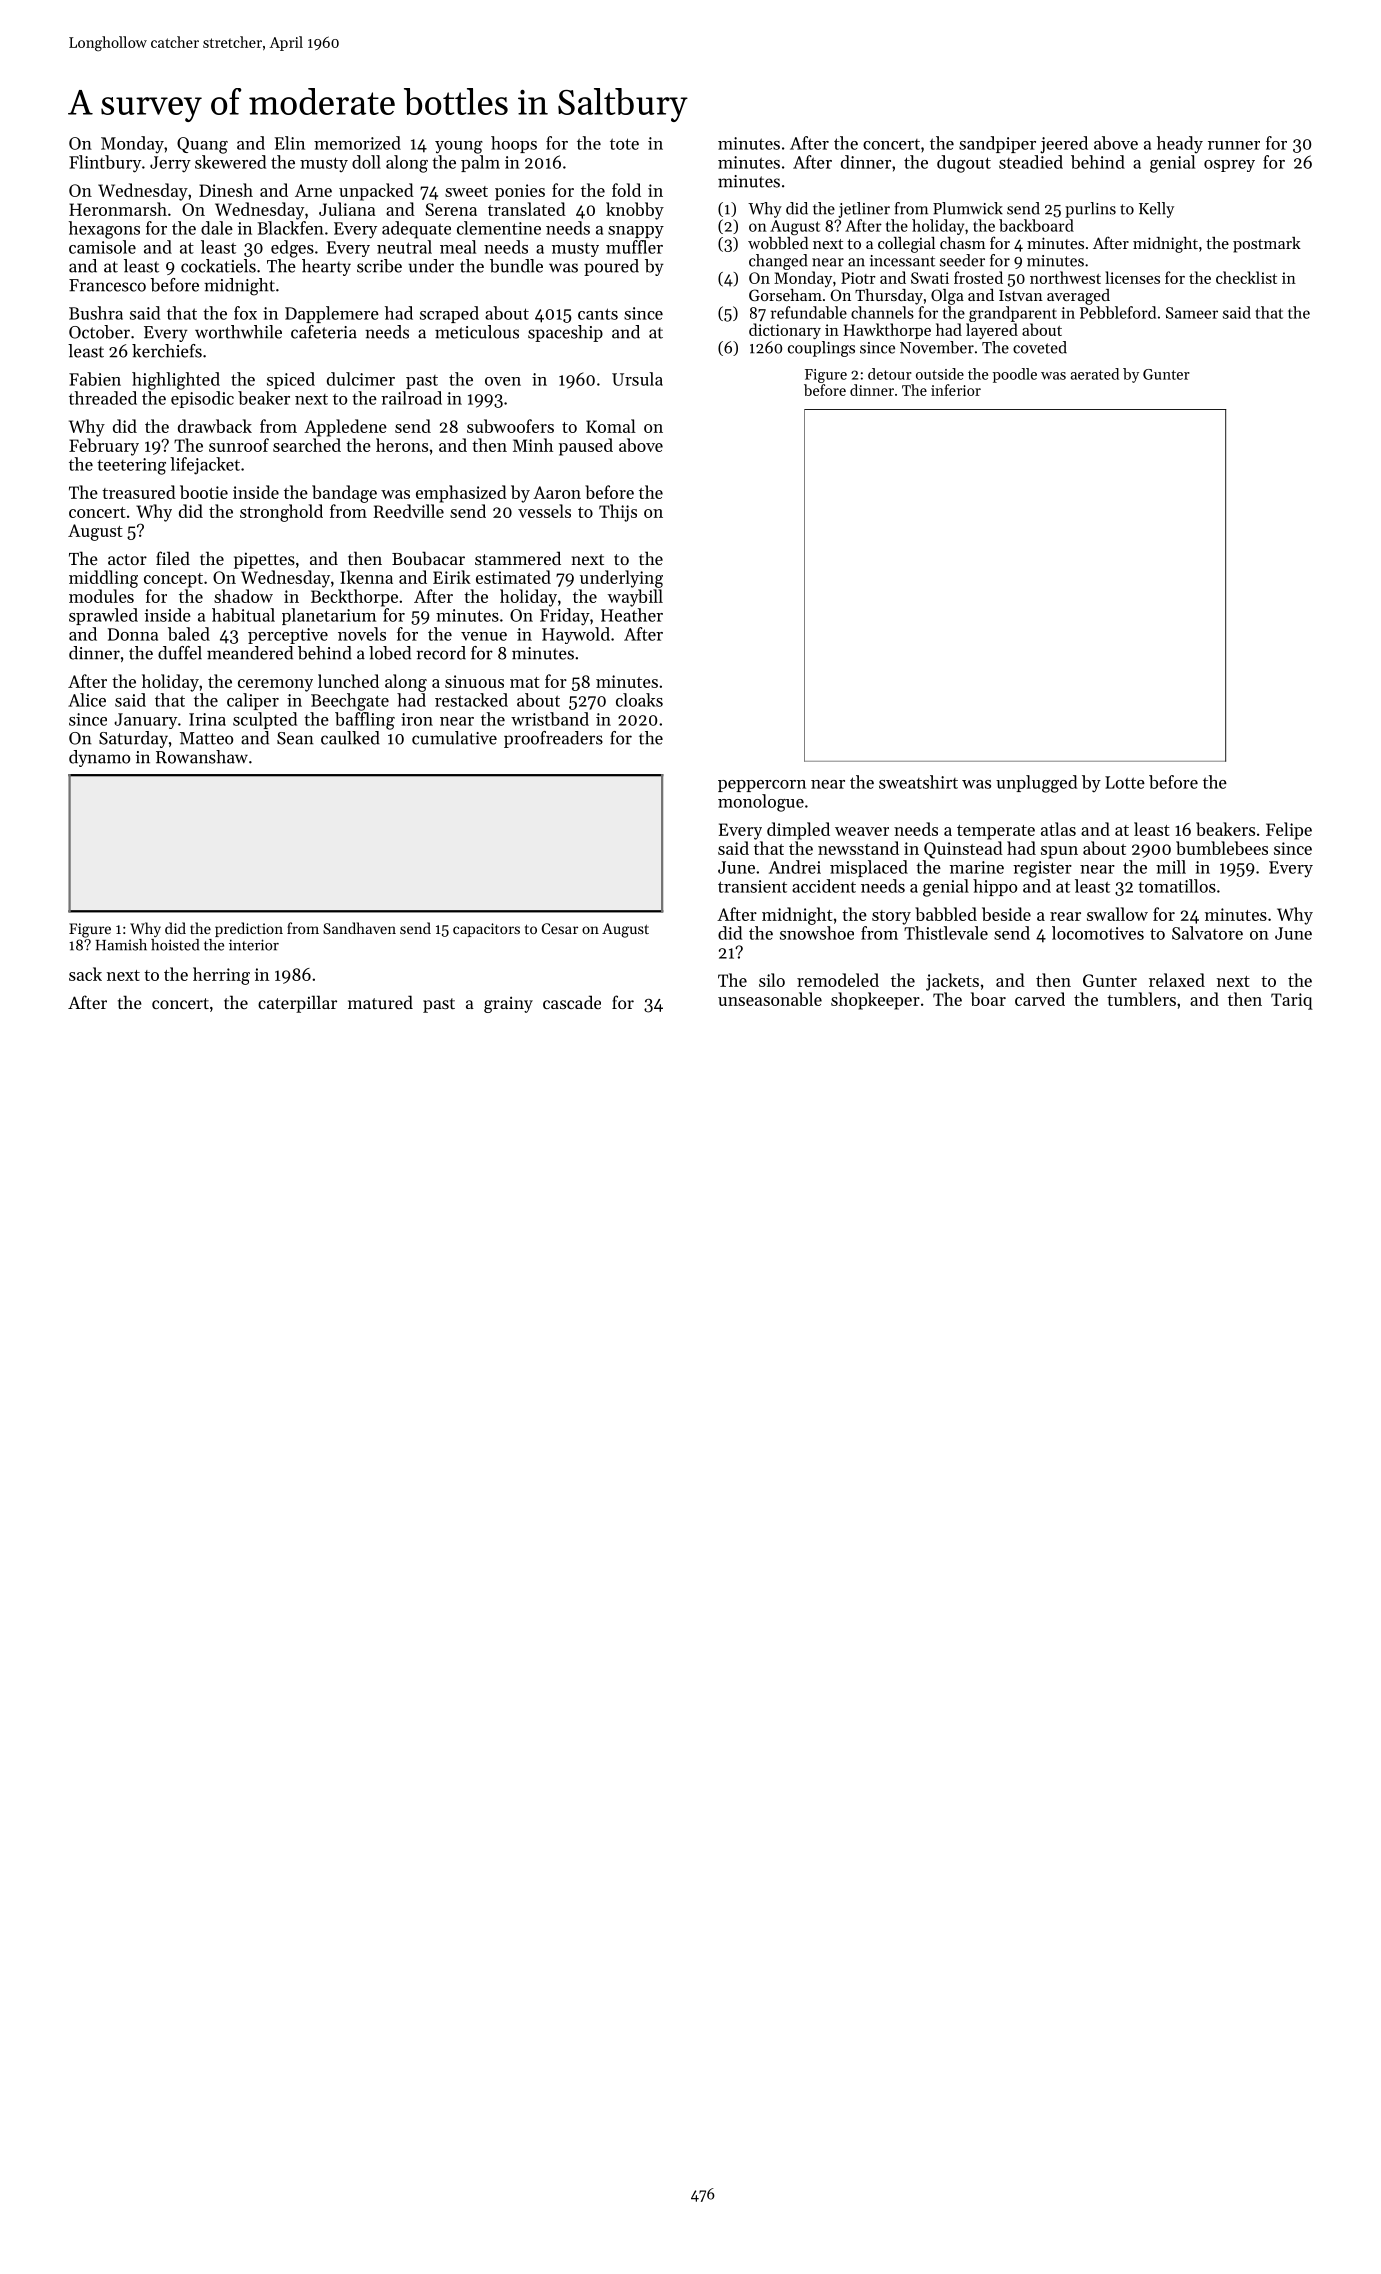 Image resolution: width=1381 pixels, height=2274 pixels. I want to click on hippo, so click(995, 887).
